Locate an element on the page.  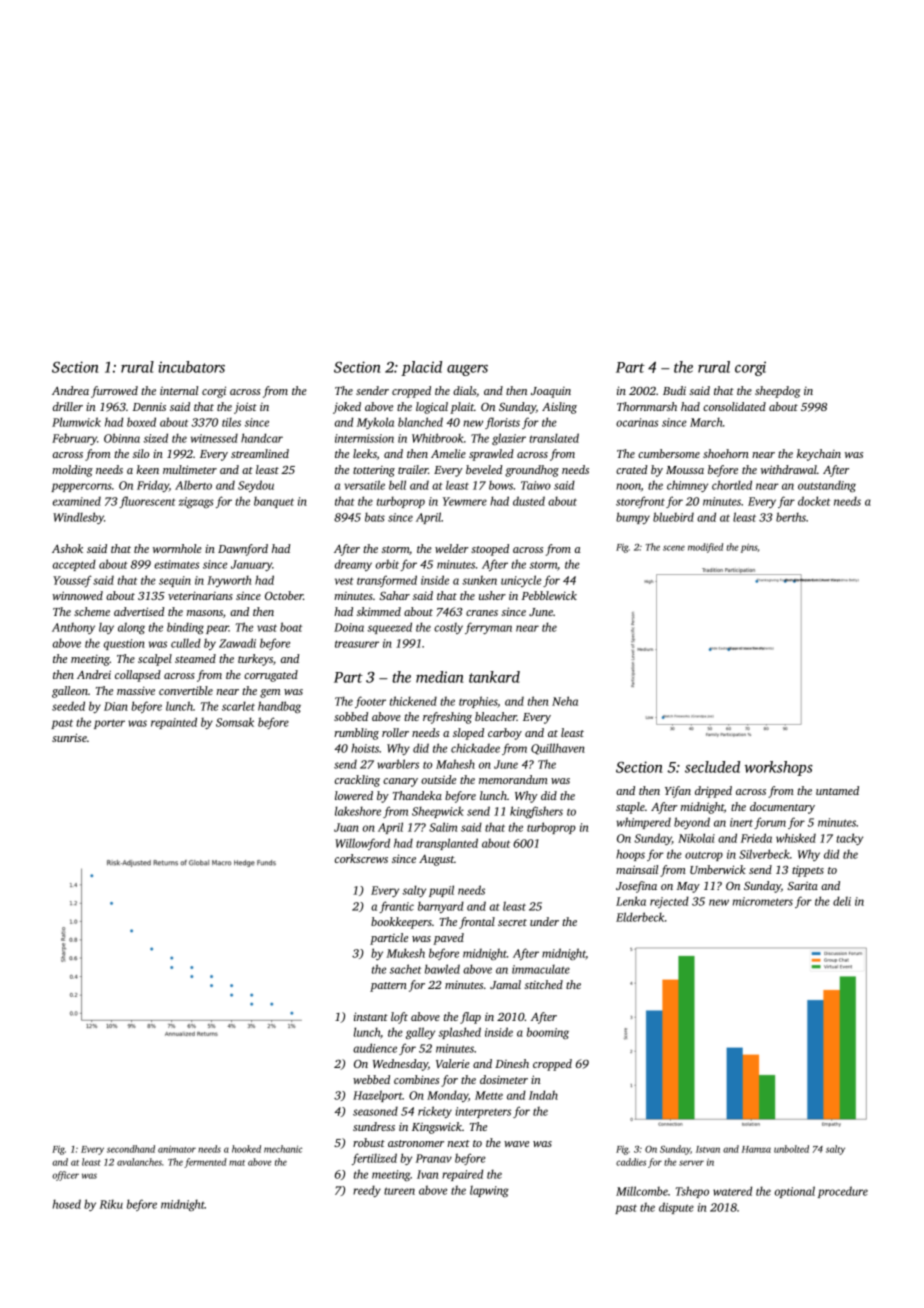
combines is located at coordinates (416, 1079).
